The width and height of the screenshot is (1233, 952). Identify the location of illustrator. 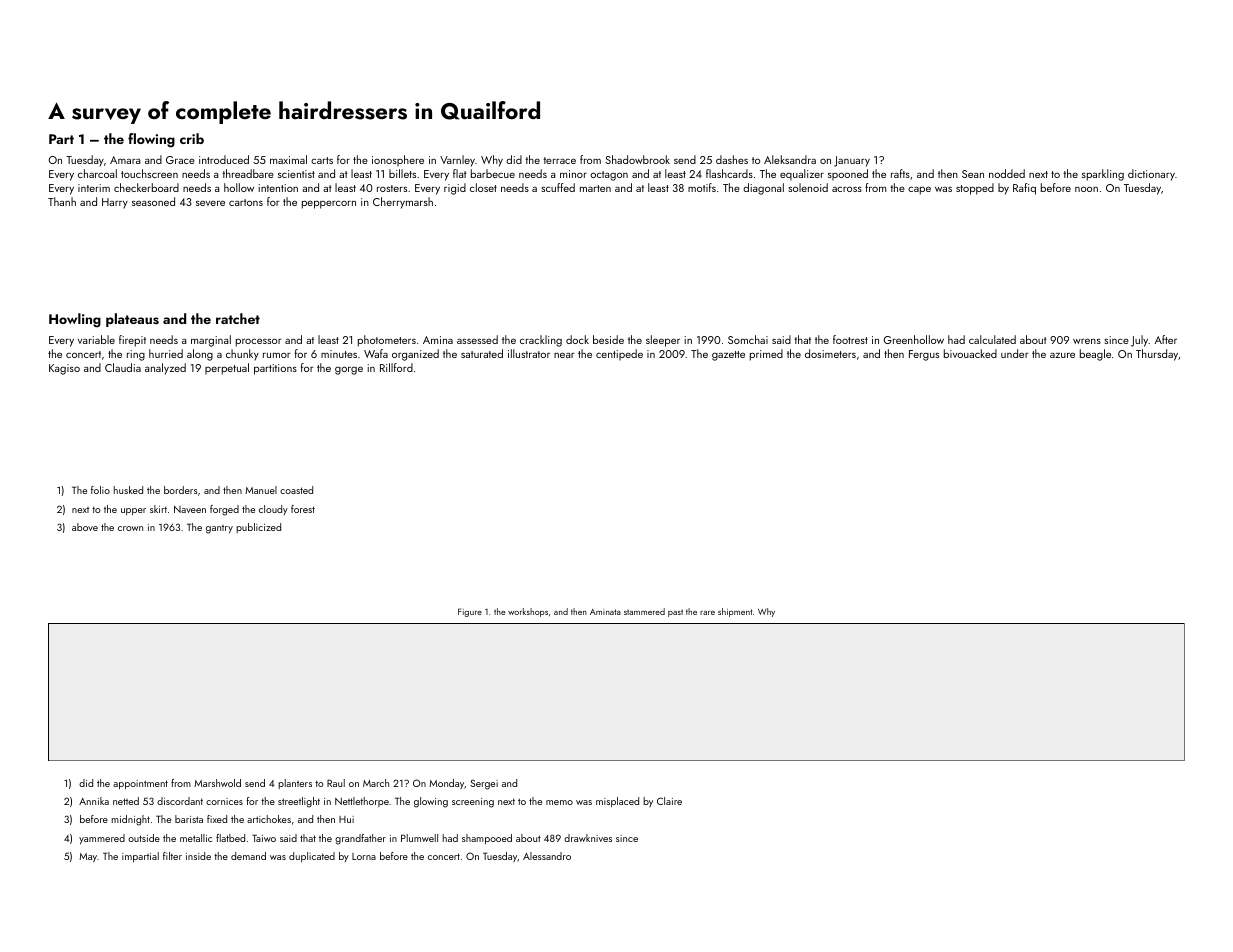
(529, 353).
